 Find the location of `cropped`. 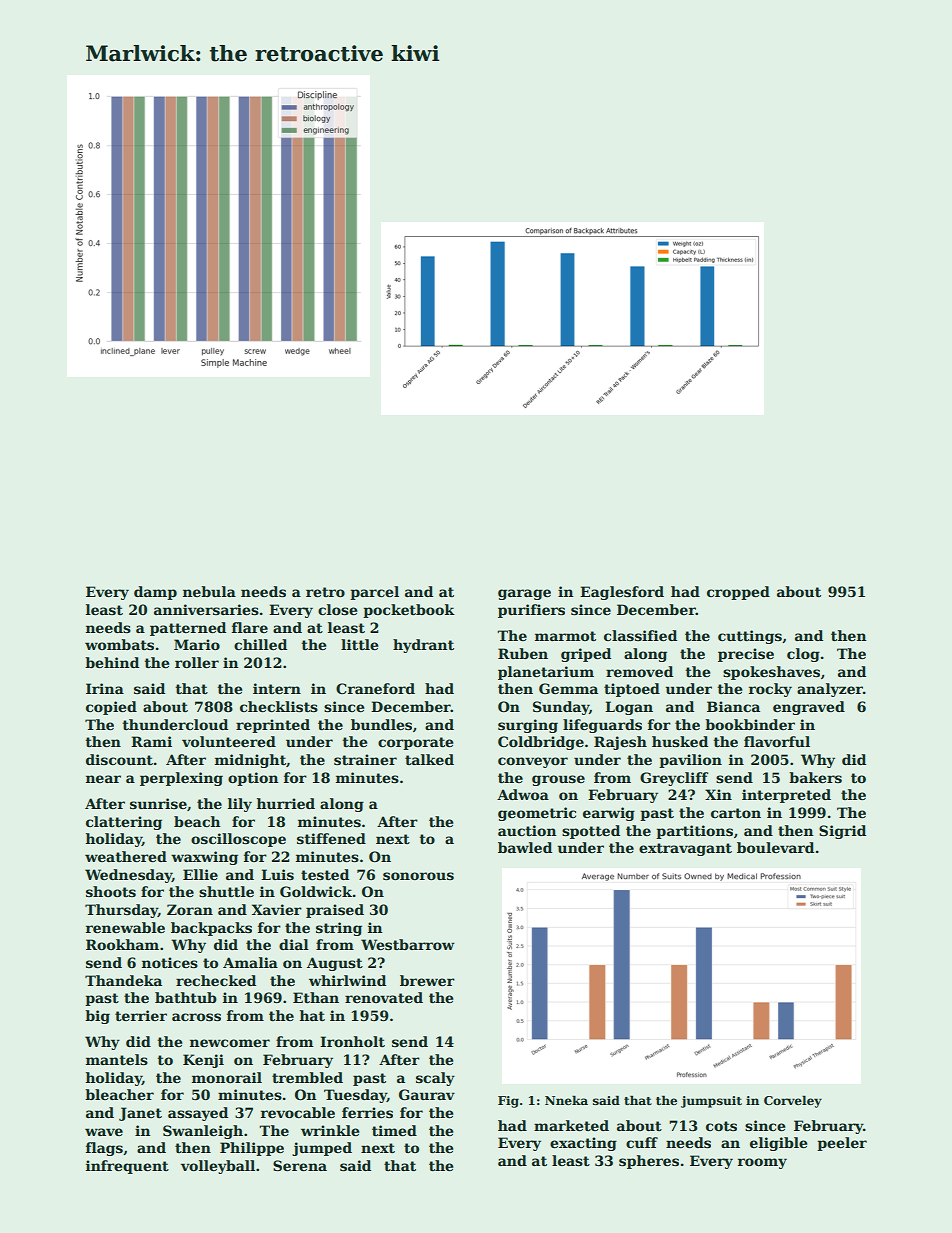

cropped is located at coordinates (738, 593).
